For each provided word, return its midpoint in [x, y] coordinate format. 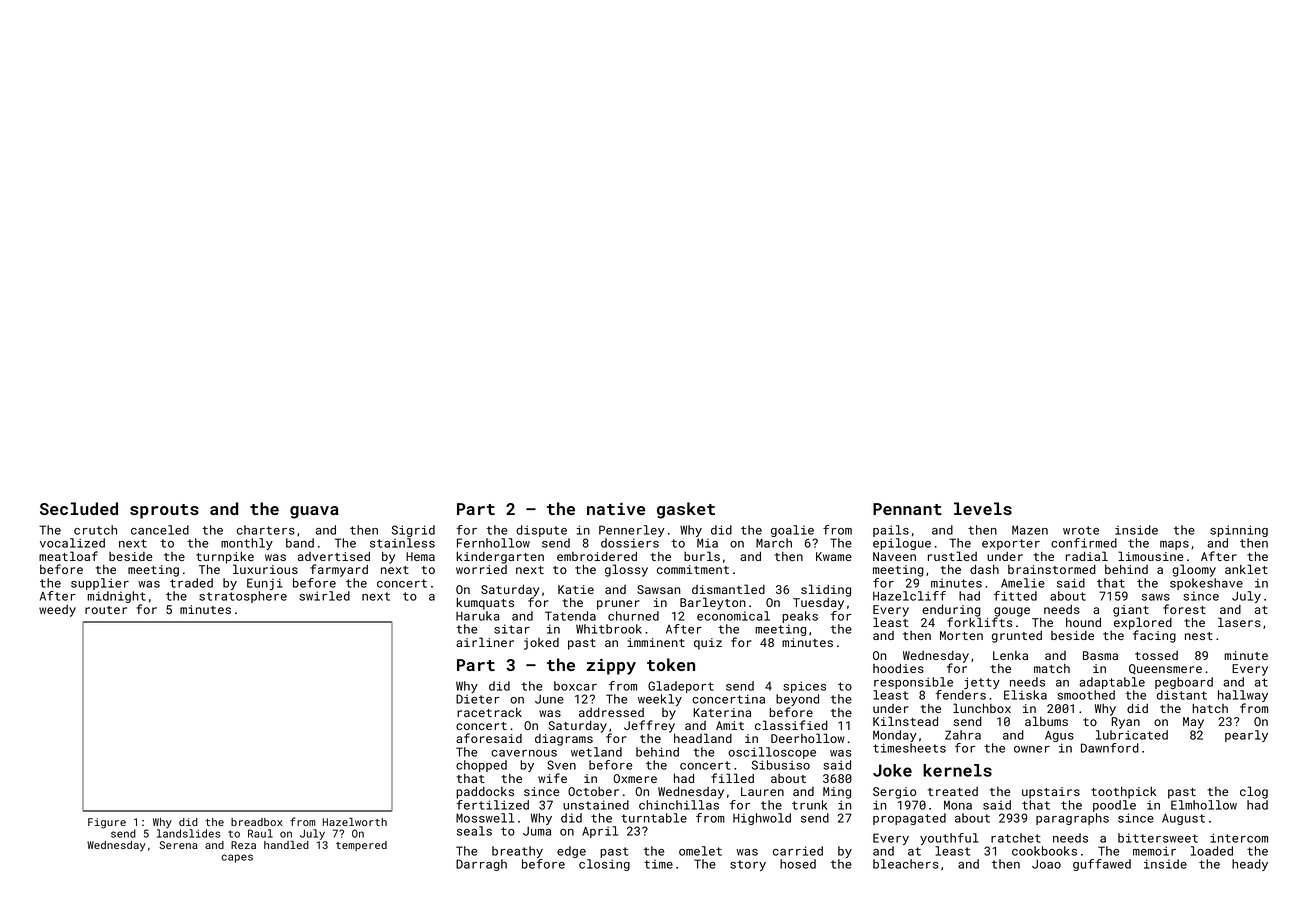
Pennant [907, 509]
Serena [178, 845]
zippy [611, 667]
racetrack [489, 712]
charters [266, 530]
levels [983, 508]
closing [604, 865]
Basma [1100, 655]
